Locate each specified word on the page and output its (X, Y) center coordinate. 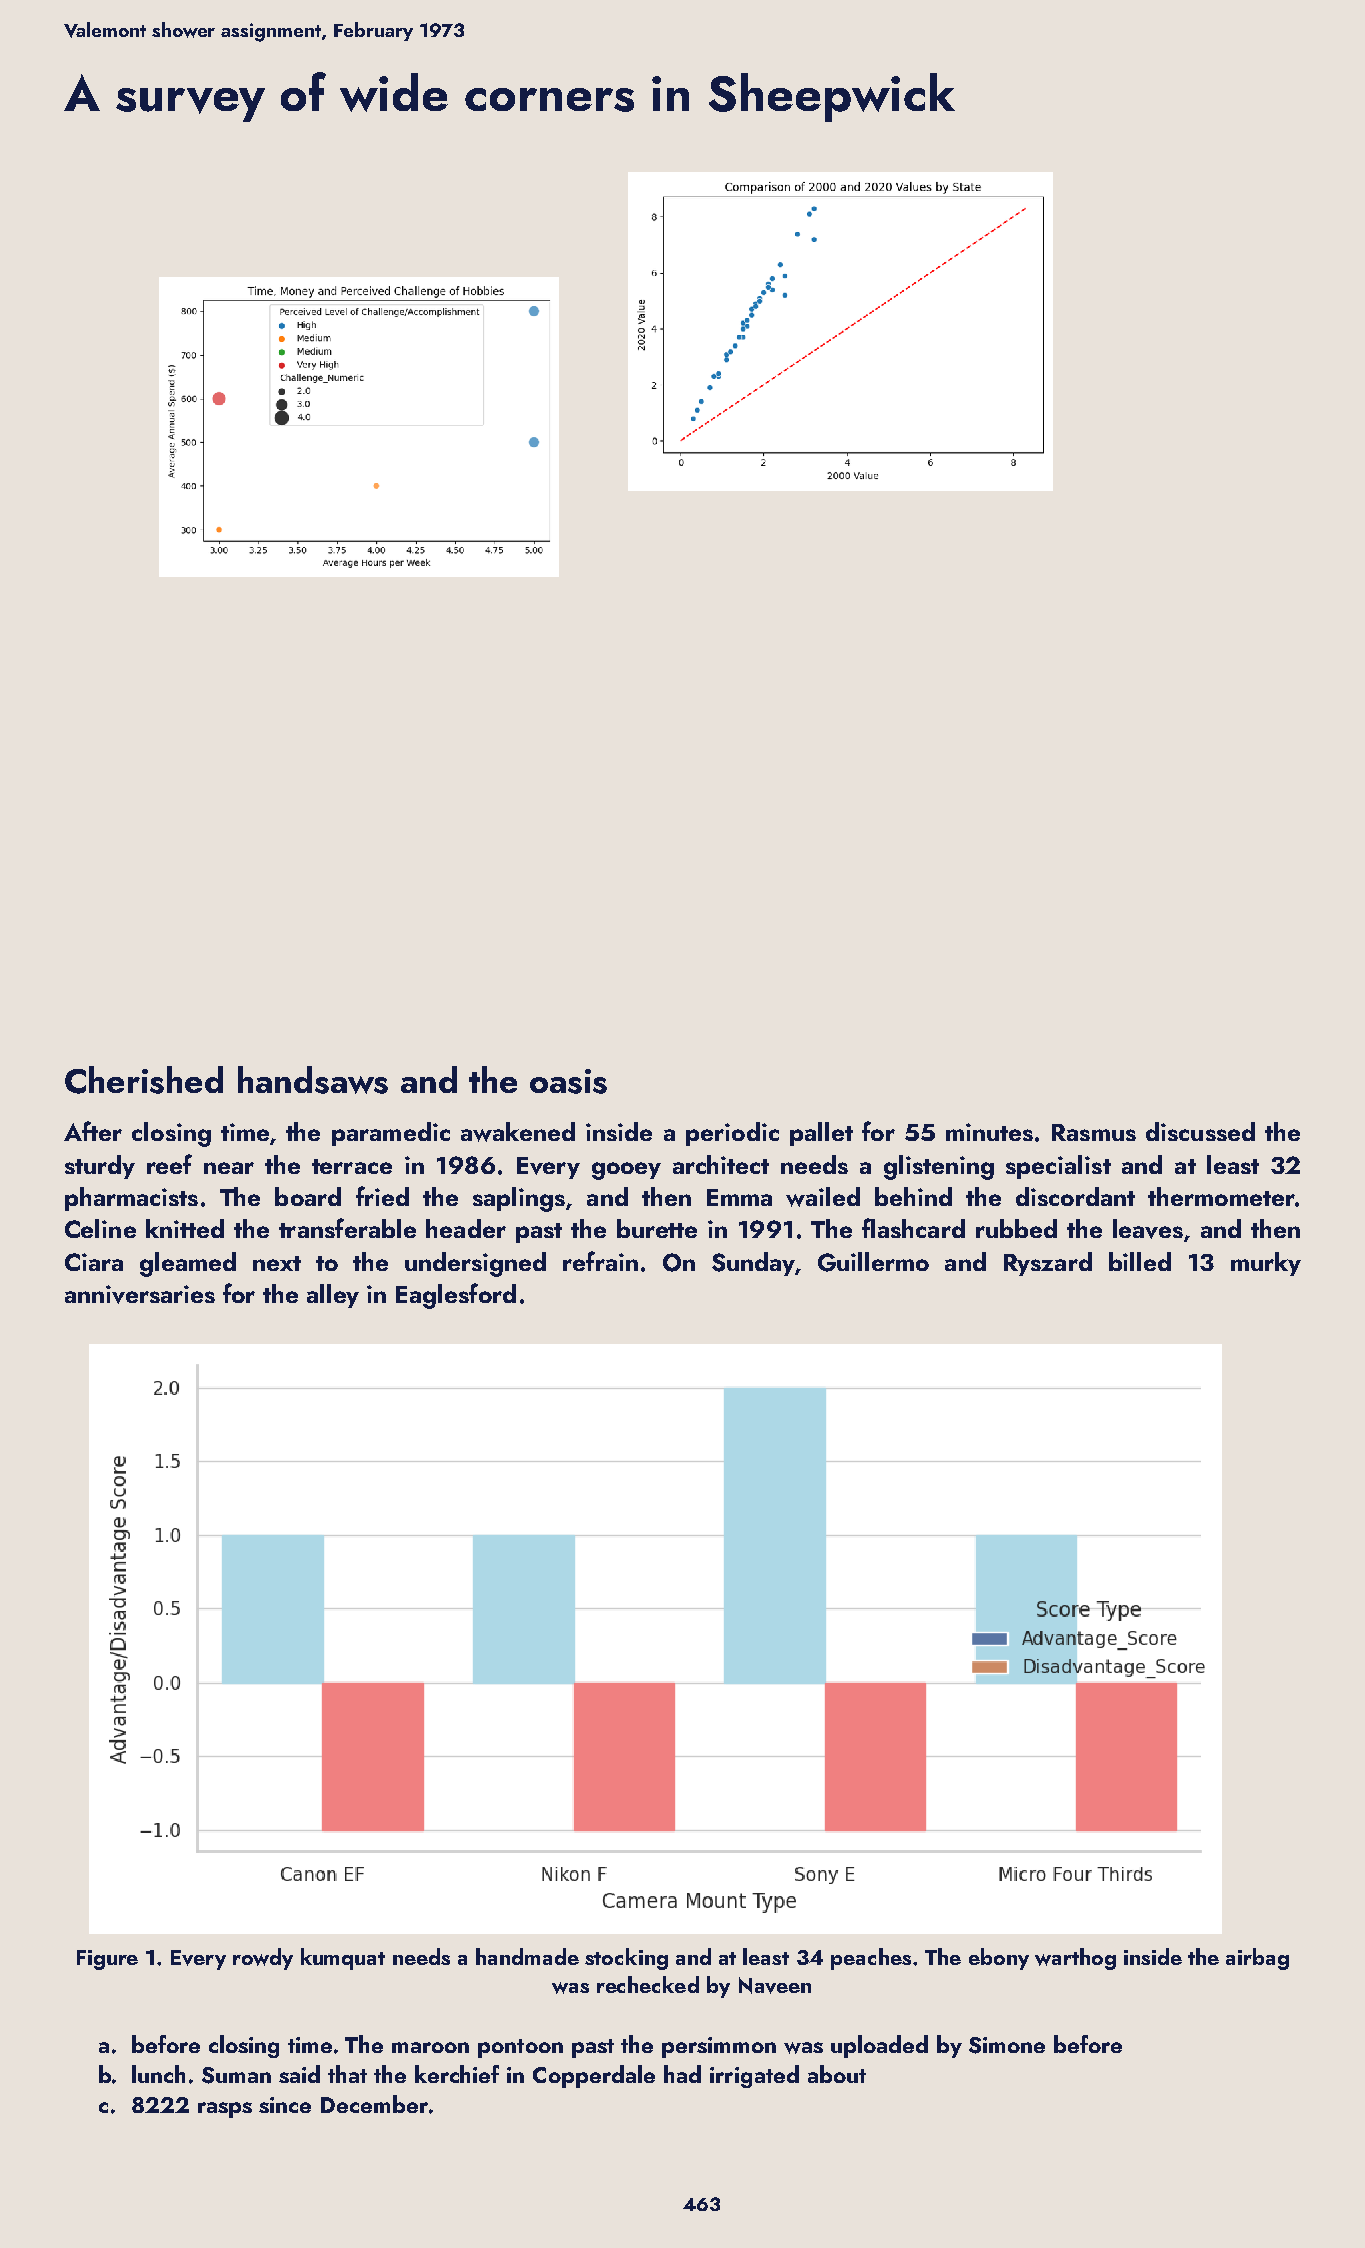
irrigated (754, 2076)
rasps (225, 2110)
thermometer (1221, 1196)
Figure (107, 1960)
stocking (626, 1959)
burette (657, 1228)
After (93, 1131)
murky (1266, 1264)
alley (333, 1296)
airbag (1257, 1959)
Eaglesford (456, 1296)
